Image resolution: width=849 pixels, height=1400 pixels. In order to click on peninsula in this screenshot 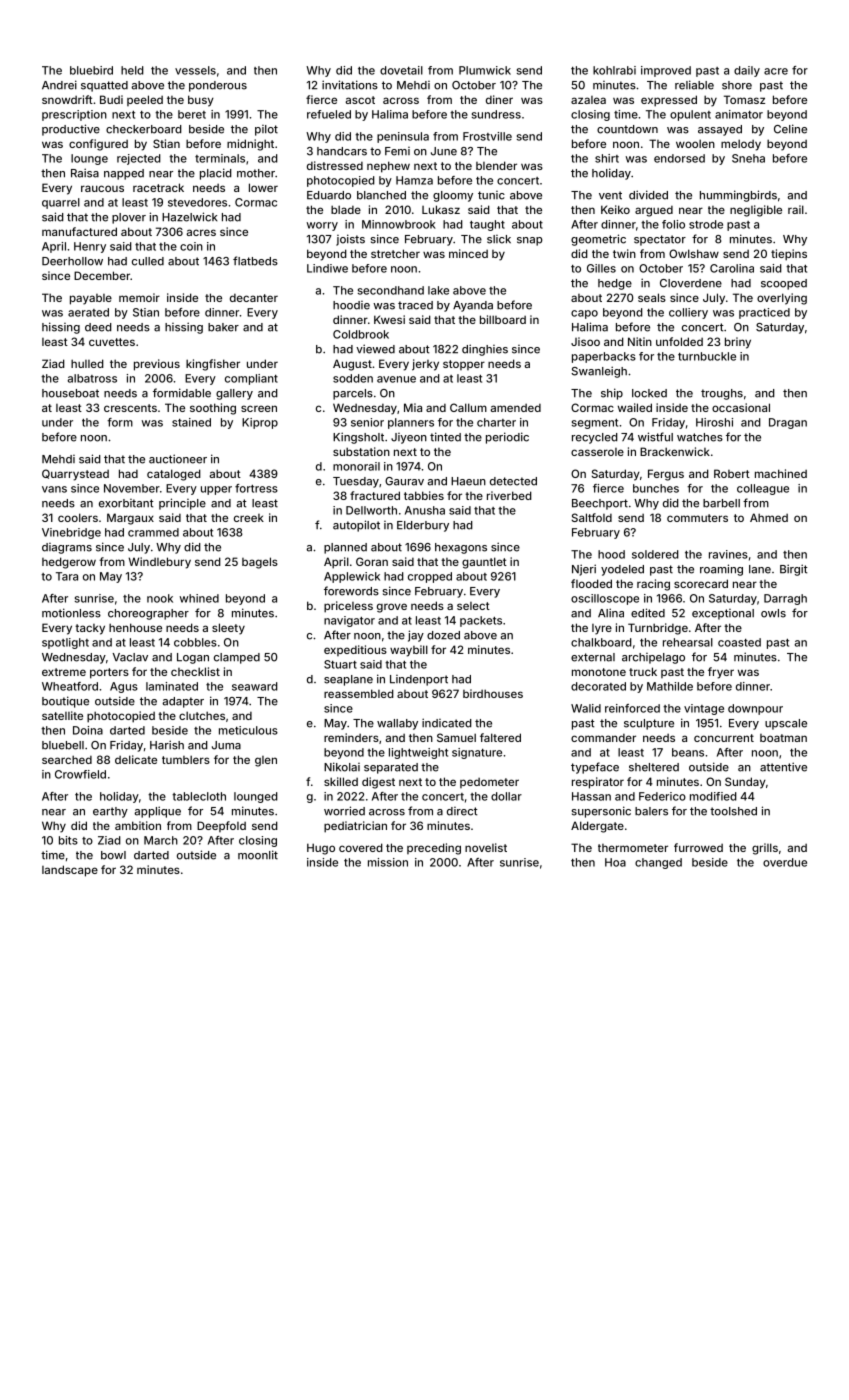, I will do `click(403, 137)`.
